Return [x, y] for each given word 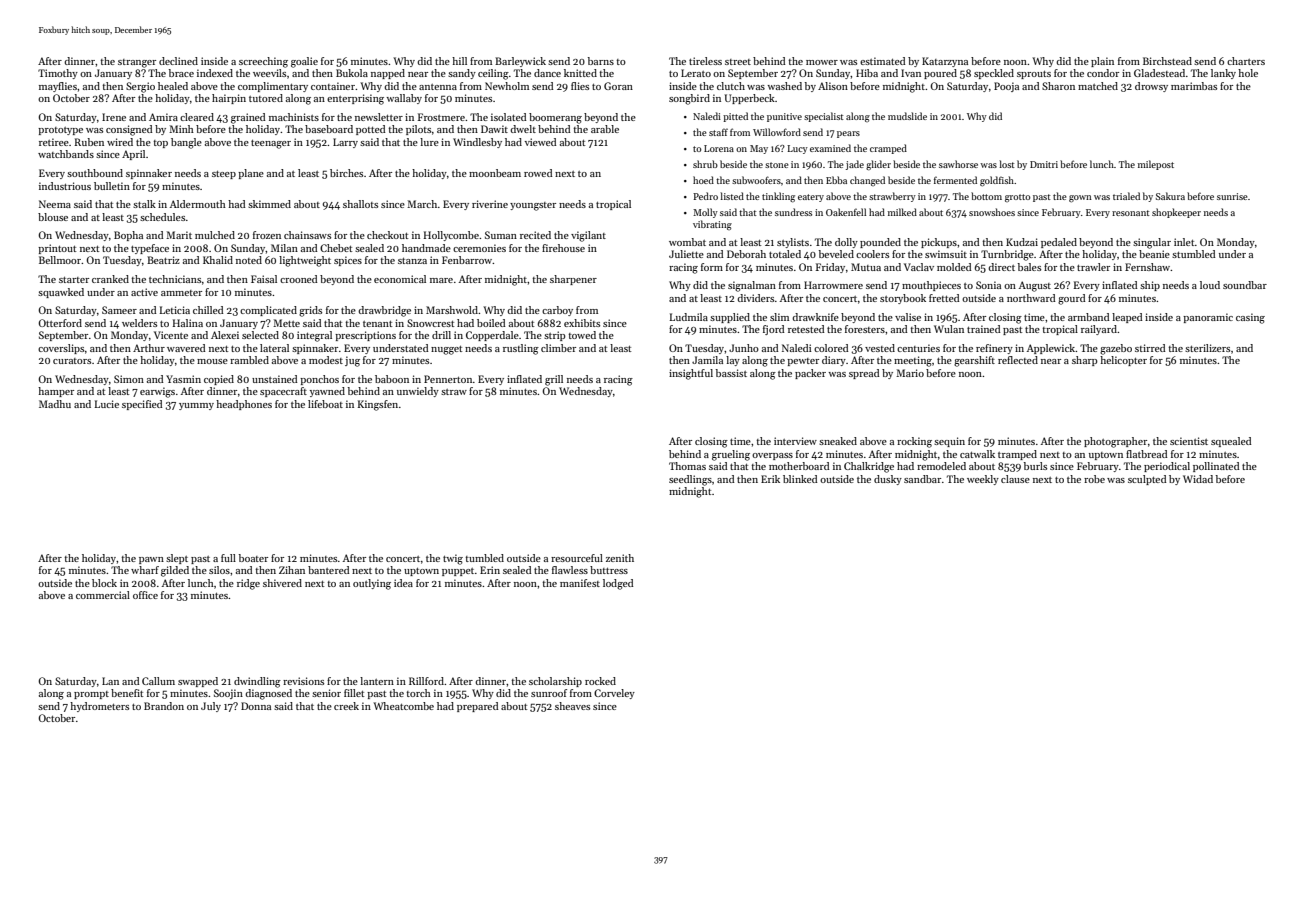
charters [1246, 61]
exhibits [582, 323]
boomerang [555, 118]
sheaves [572, 706]
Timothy [58, 74]
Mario [910, 373]
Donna [256, 706]
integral [314, 336]
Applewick [1051, 349]
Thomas [687, 466]
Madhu [55, 404]
